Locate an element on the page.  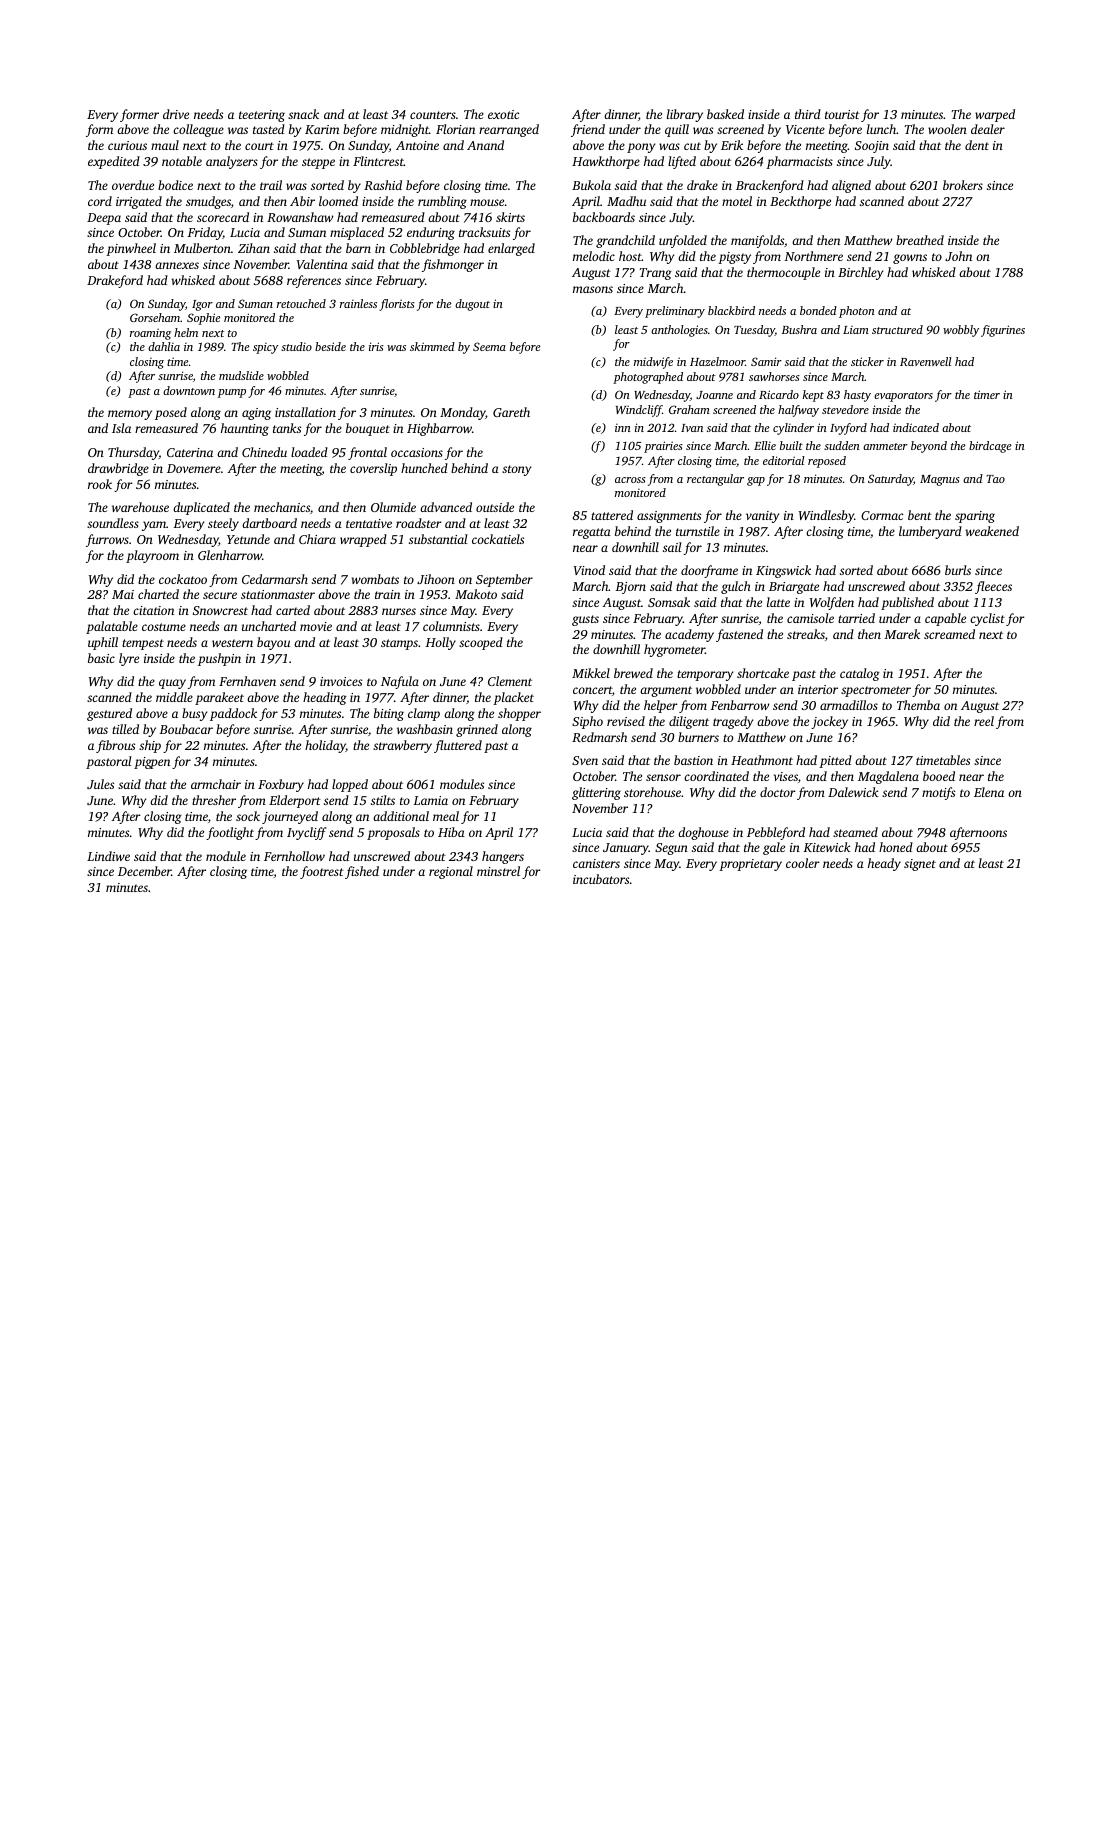
installation is located at coordinates (305, 412).
